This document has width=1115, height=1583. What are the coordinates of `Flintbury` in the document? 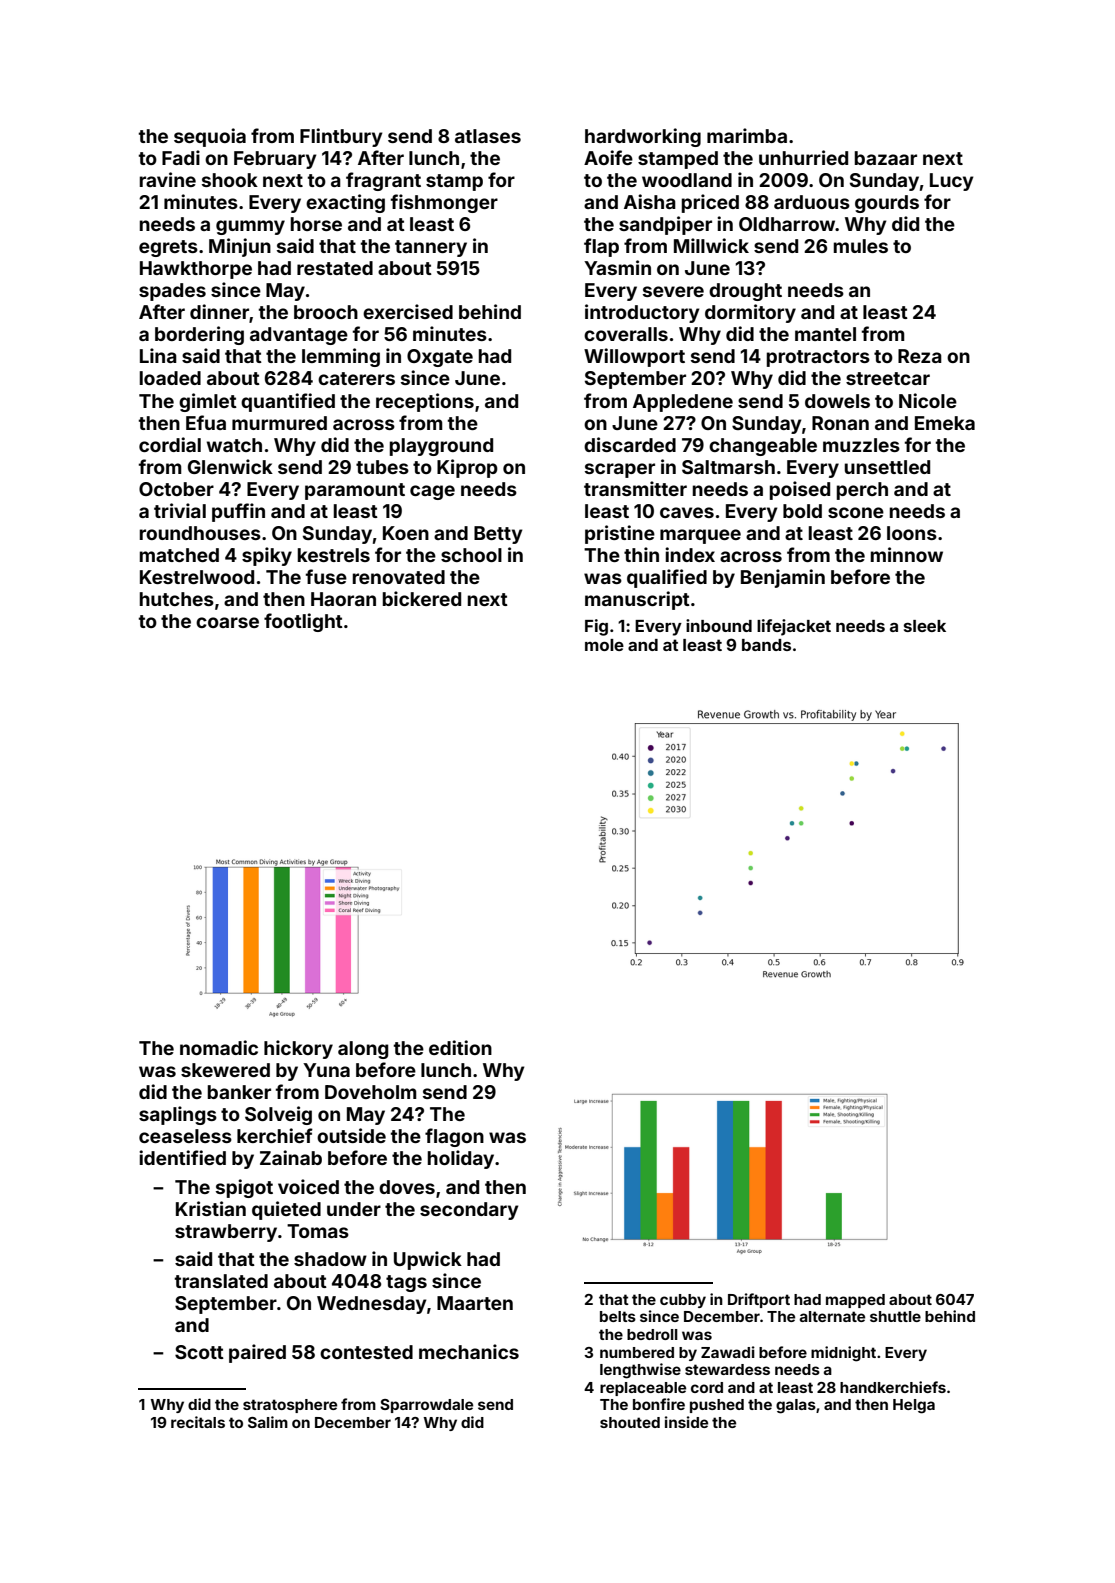 It's located at (341, 137).
